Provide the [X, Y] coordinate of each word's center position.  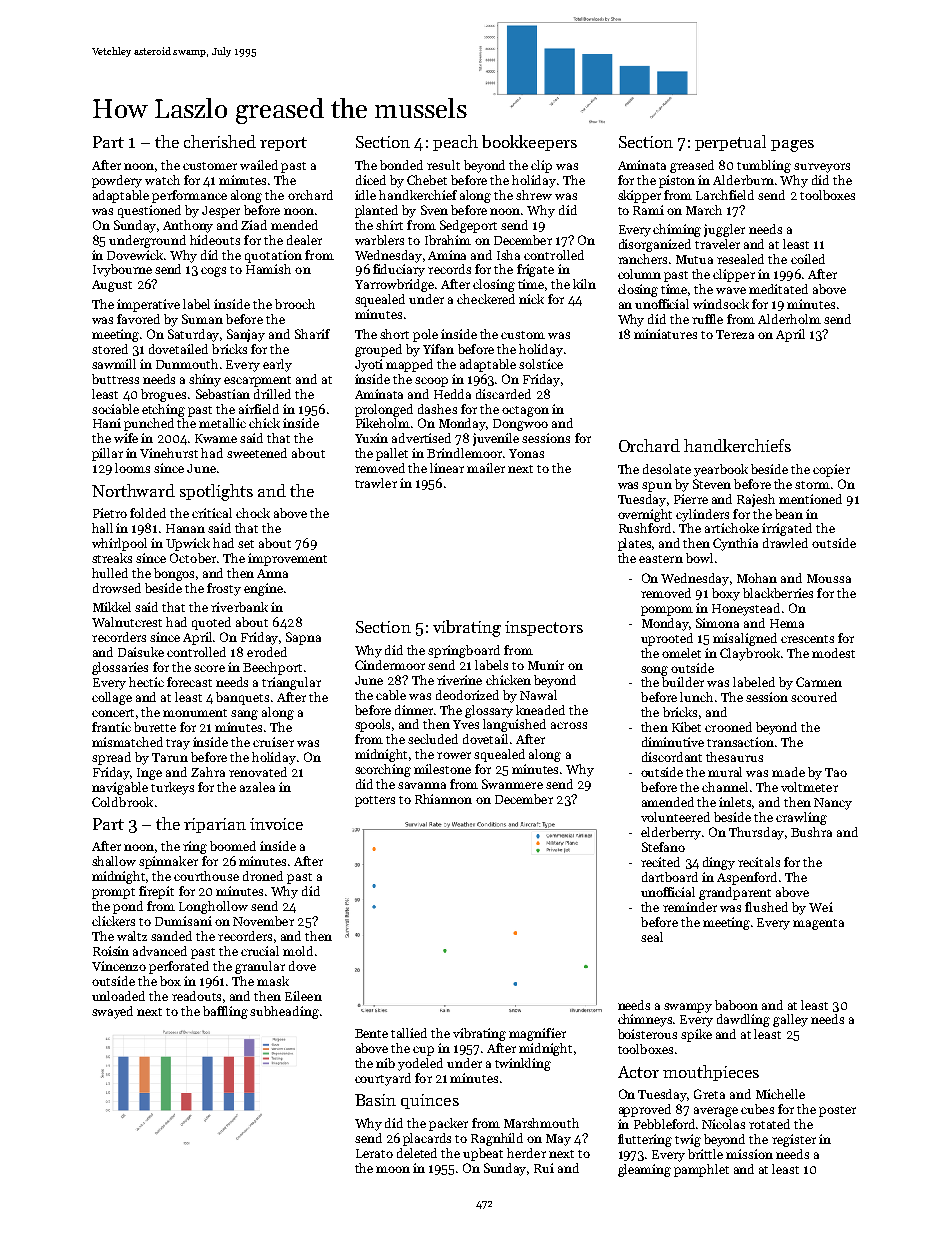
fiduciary [399, 270]
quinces [430, 1101]
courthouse [206, 876]
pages [792, 146]
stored [110, 349]
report [283, 144]
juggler [724, 230]
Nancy [833, 804]
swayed [112, 1012]
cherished [220, 141]
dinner [414, 710]
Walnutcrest [127, 622]
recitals [759, 862]
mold [298, 951]
